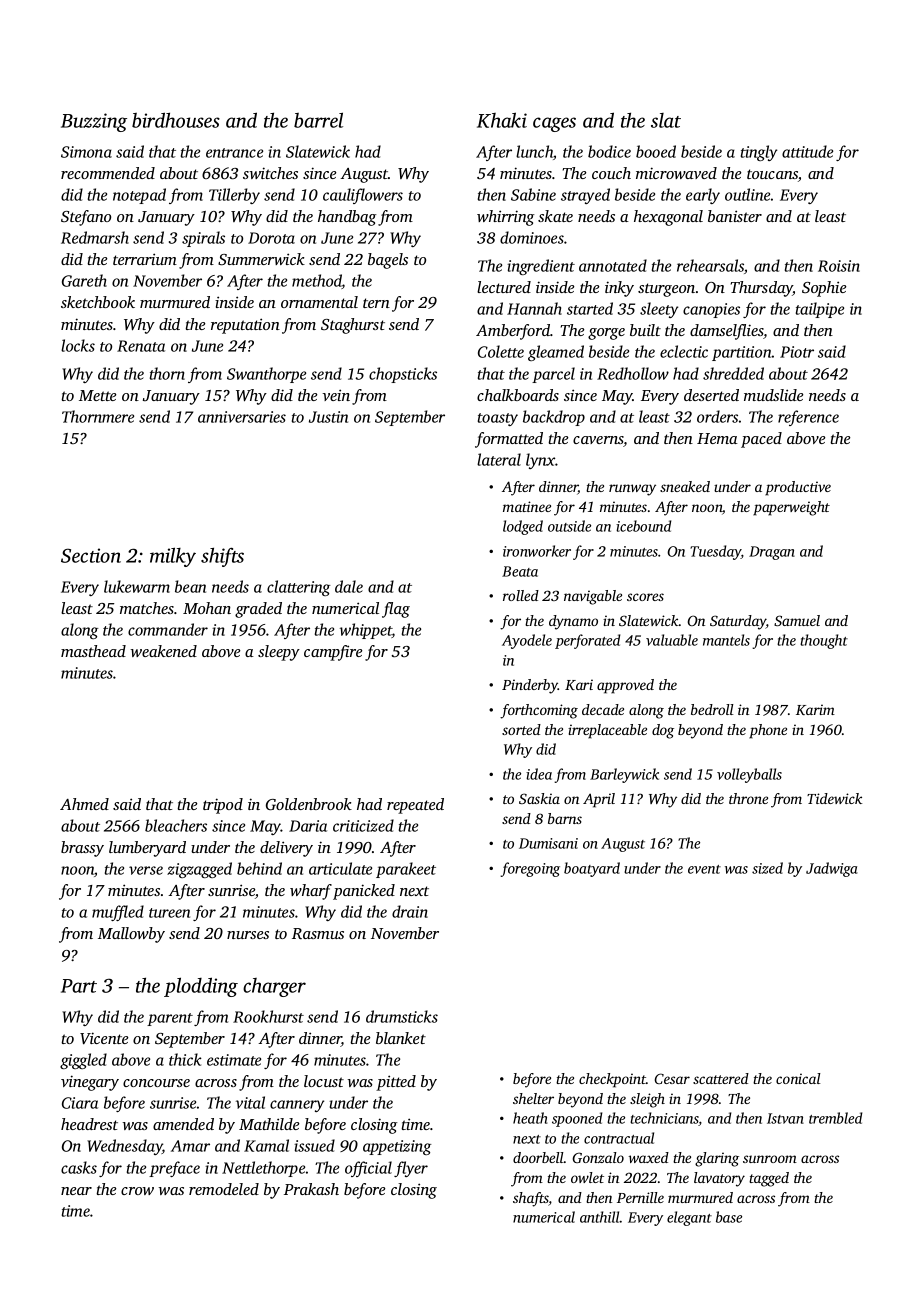 Image resolution: width=924 pixels, height=1308 pixels. What do you see at coordinates (839, 266) in the screenshot?
I see `Roisin` at bounding box center [839, 266].
